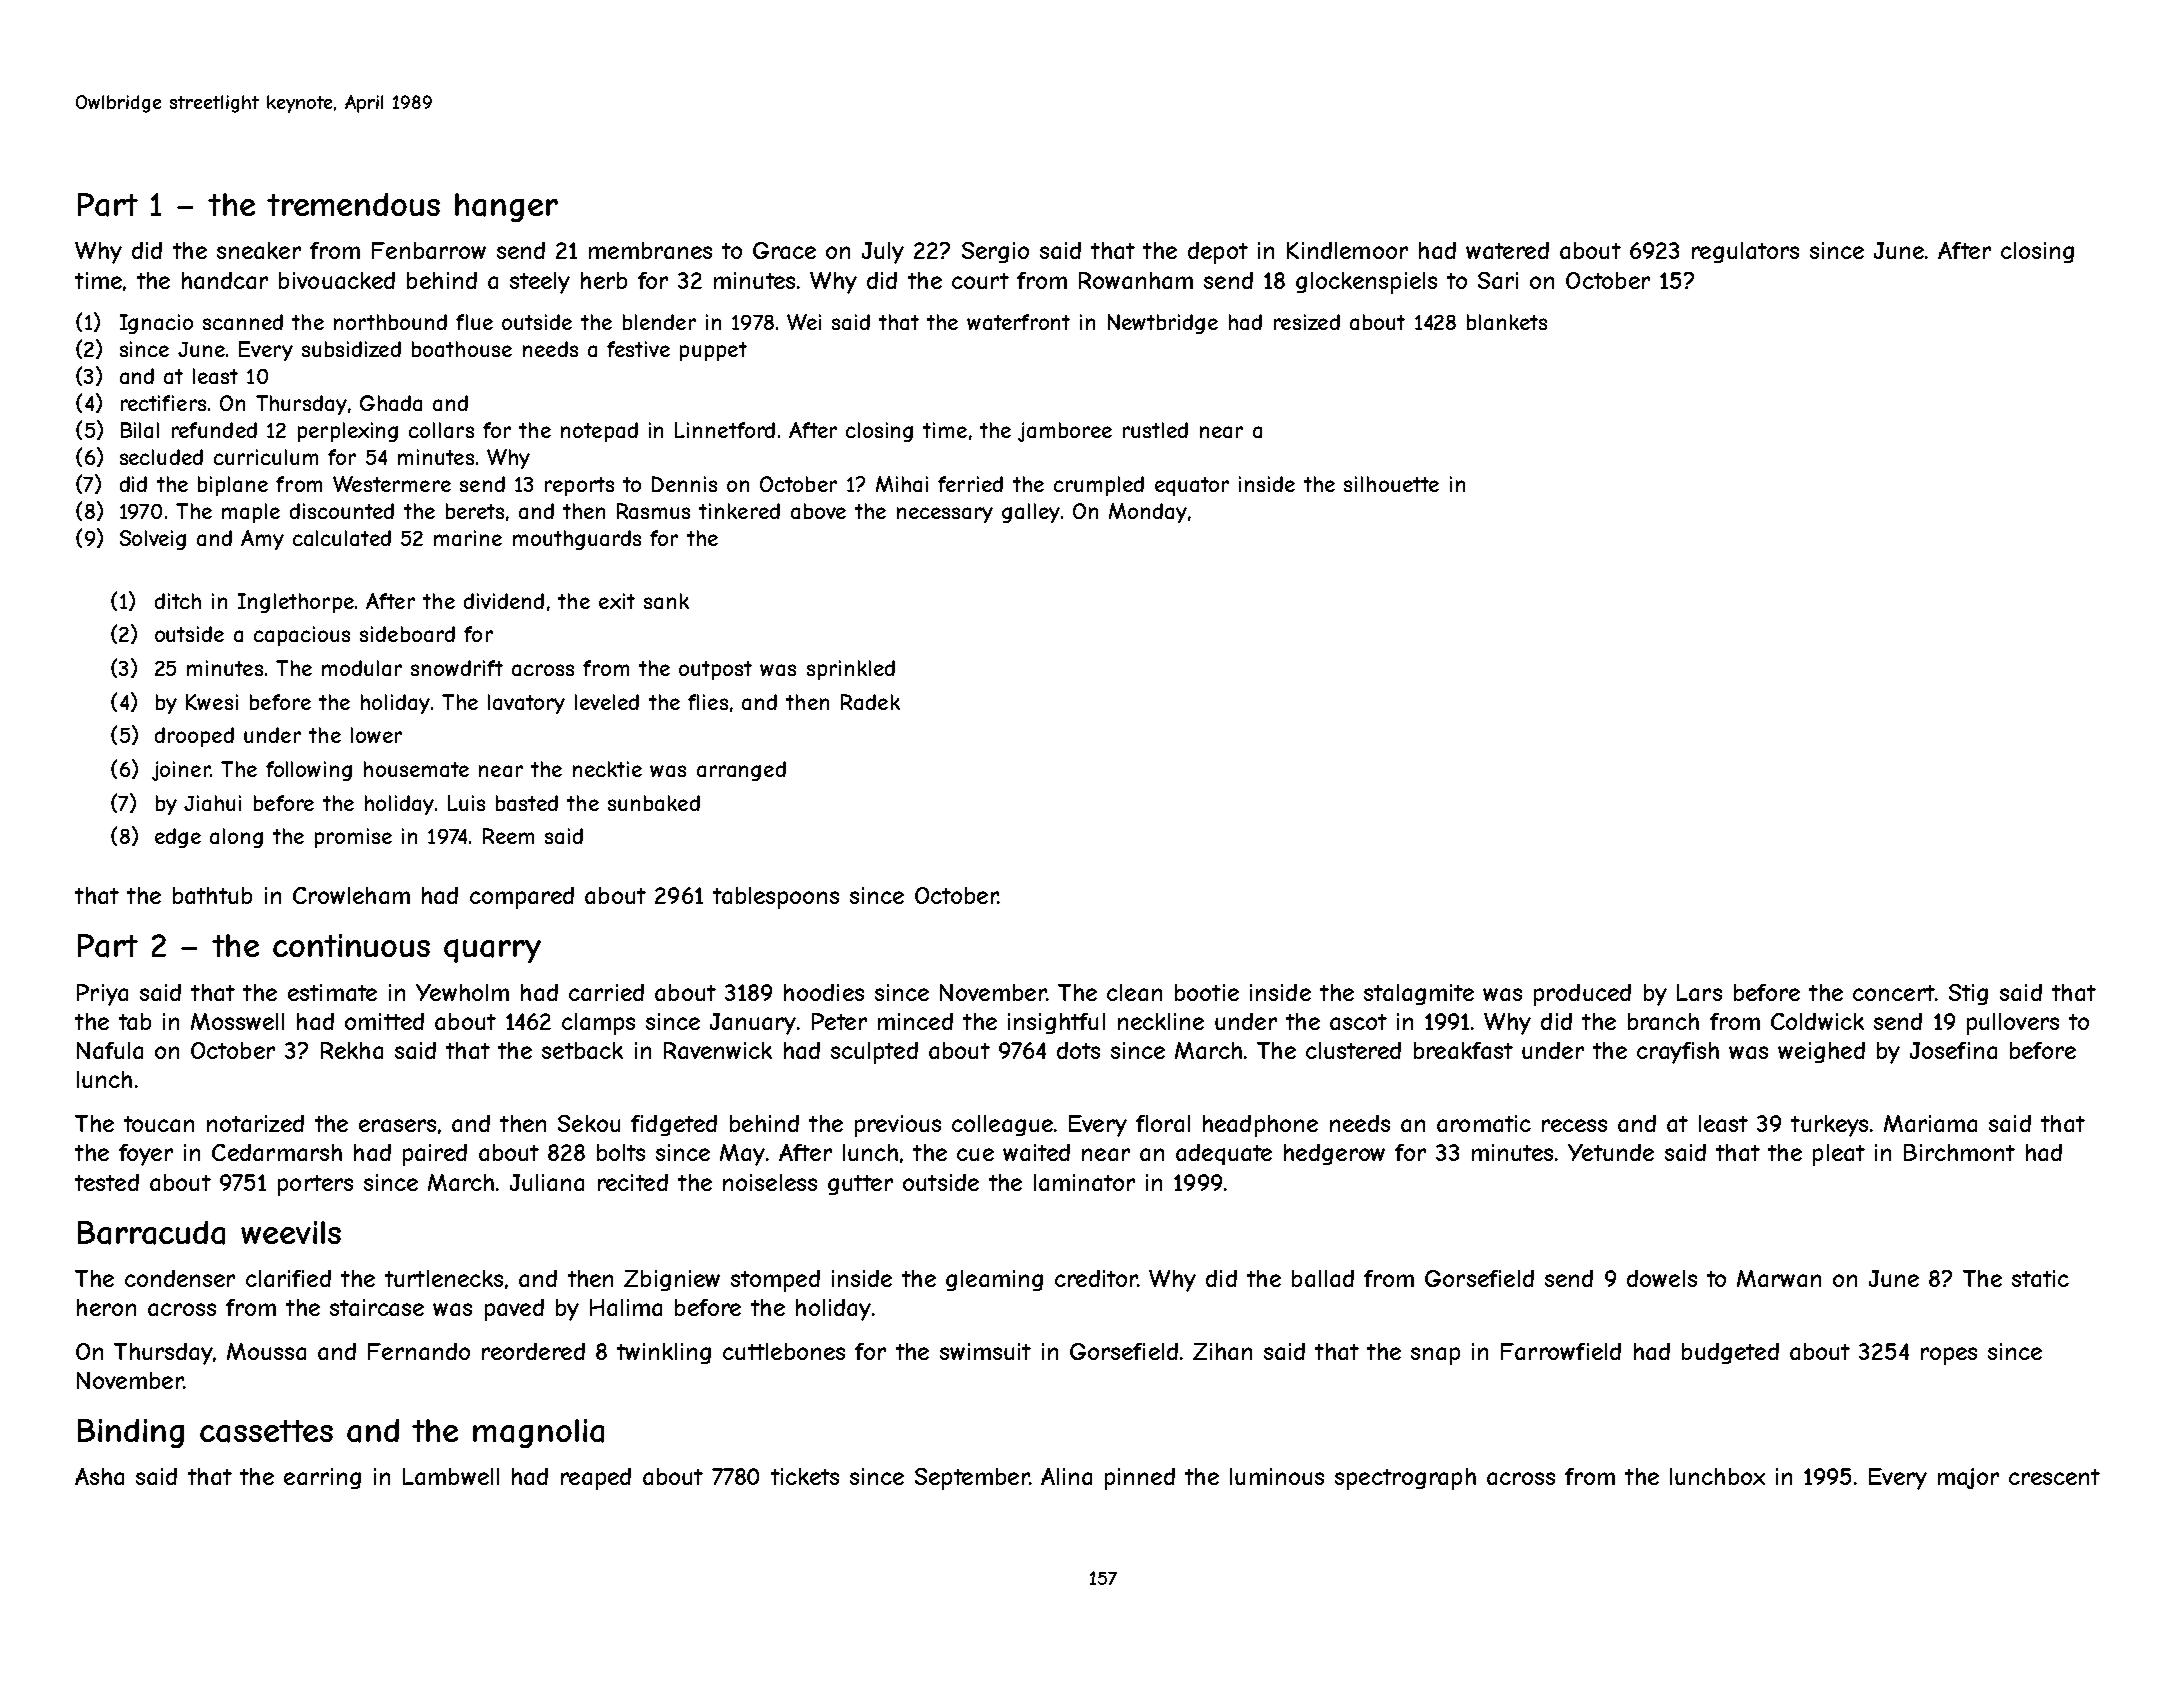 The width and height of the image is (2178, 1683). What do you see at coordinates (266, 1351) in the image?
I see `Moussa` at bounding box center [266, 1351].
